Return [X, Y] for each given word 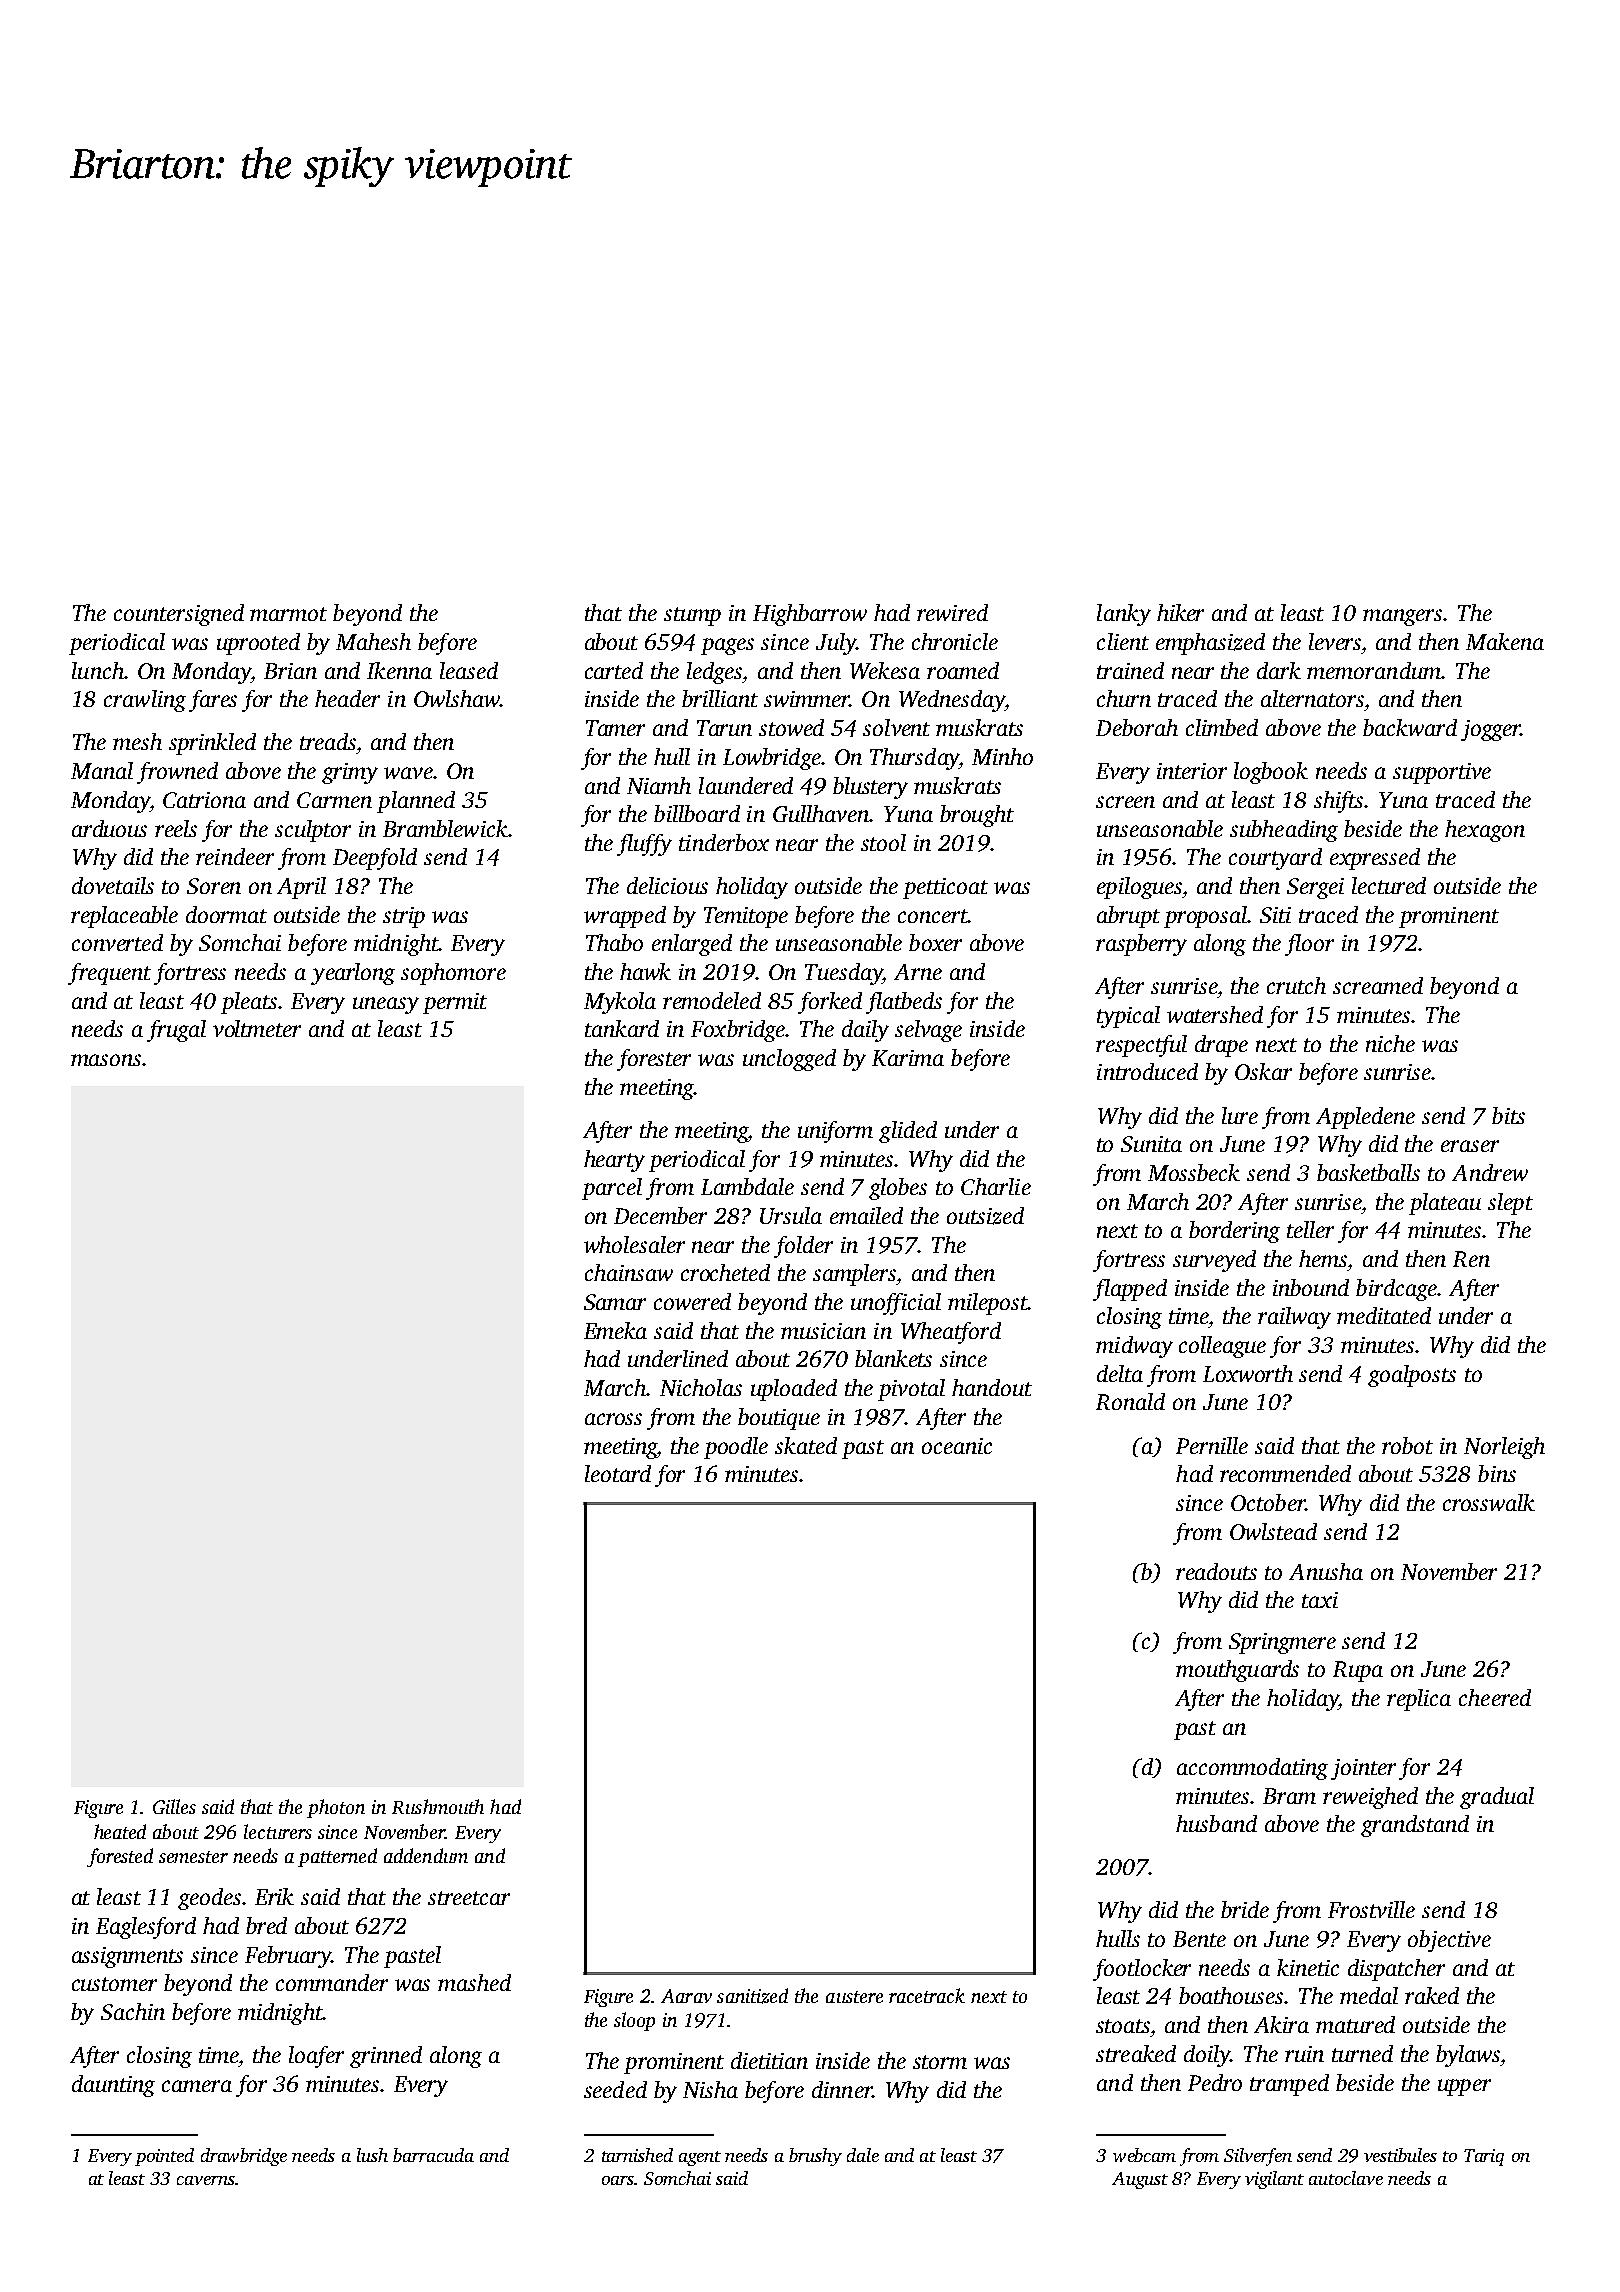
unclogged [789, 1060]
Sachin [133, 2011]
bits [1508, 1115]
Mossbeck [1194, 1172]
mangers [1402, 617]
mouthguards [1237, 1671]
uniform [835, 1132]
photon [336, 1808]
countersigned [179, 615]
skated [806, 1445]
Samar [615, 1302]
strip [404, 917]
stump [692, 616]
